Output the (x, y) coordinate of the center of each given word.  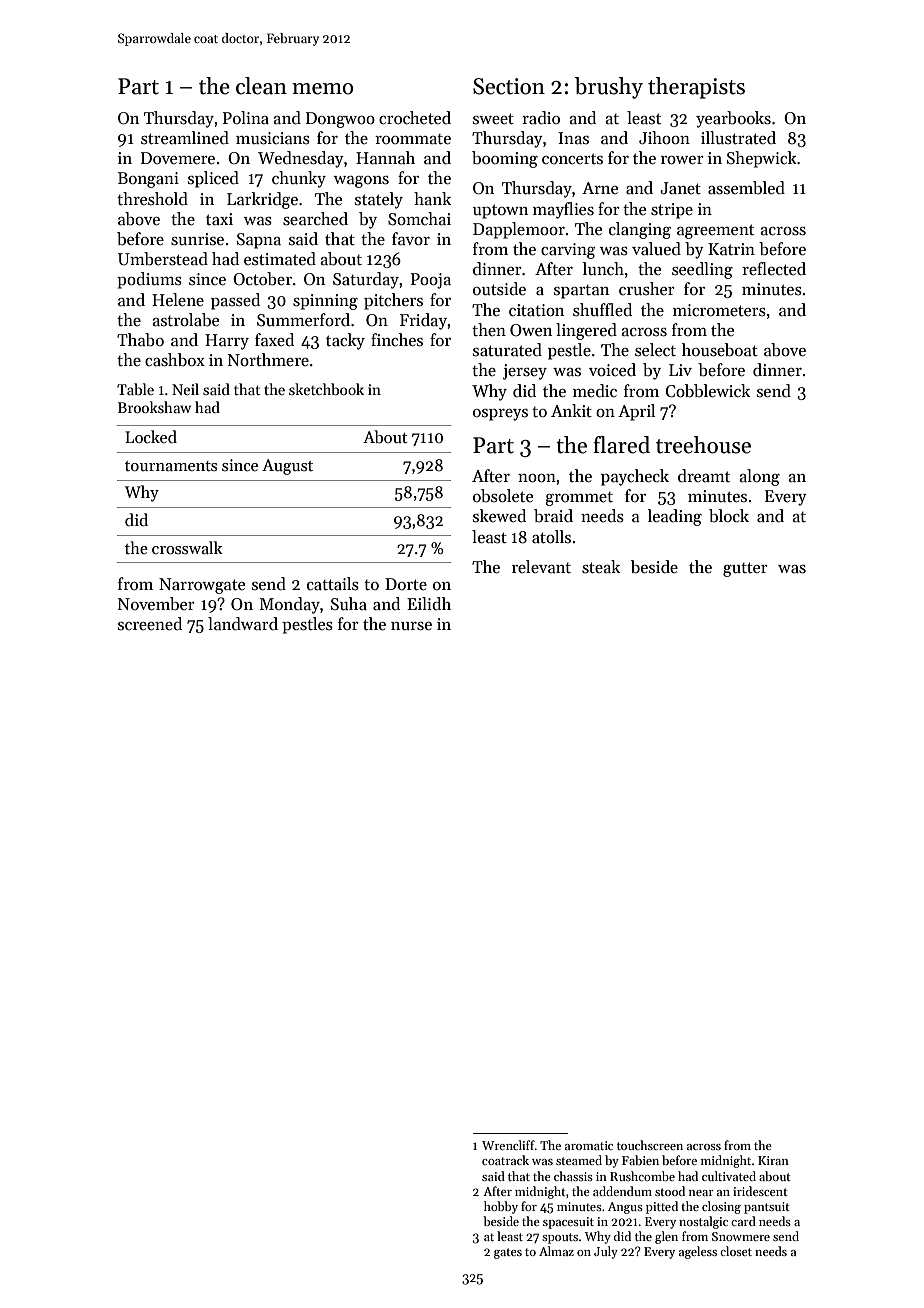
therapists (696, 88)
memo (322, 89)
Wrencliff (508, 1145)
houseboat (720, 350)
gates (508, 1253)
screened (150, 624)
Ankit (571, 410)
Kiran (773, 1160)
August (287, 467)
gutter (745, 569)
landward (243, 624)
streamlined (185, 138)
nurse (411, 626)
